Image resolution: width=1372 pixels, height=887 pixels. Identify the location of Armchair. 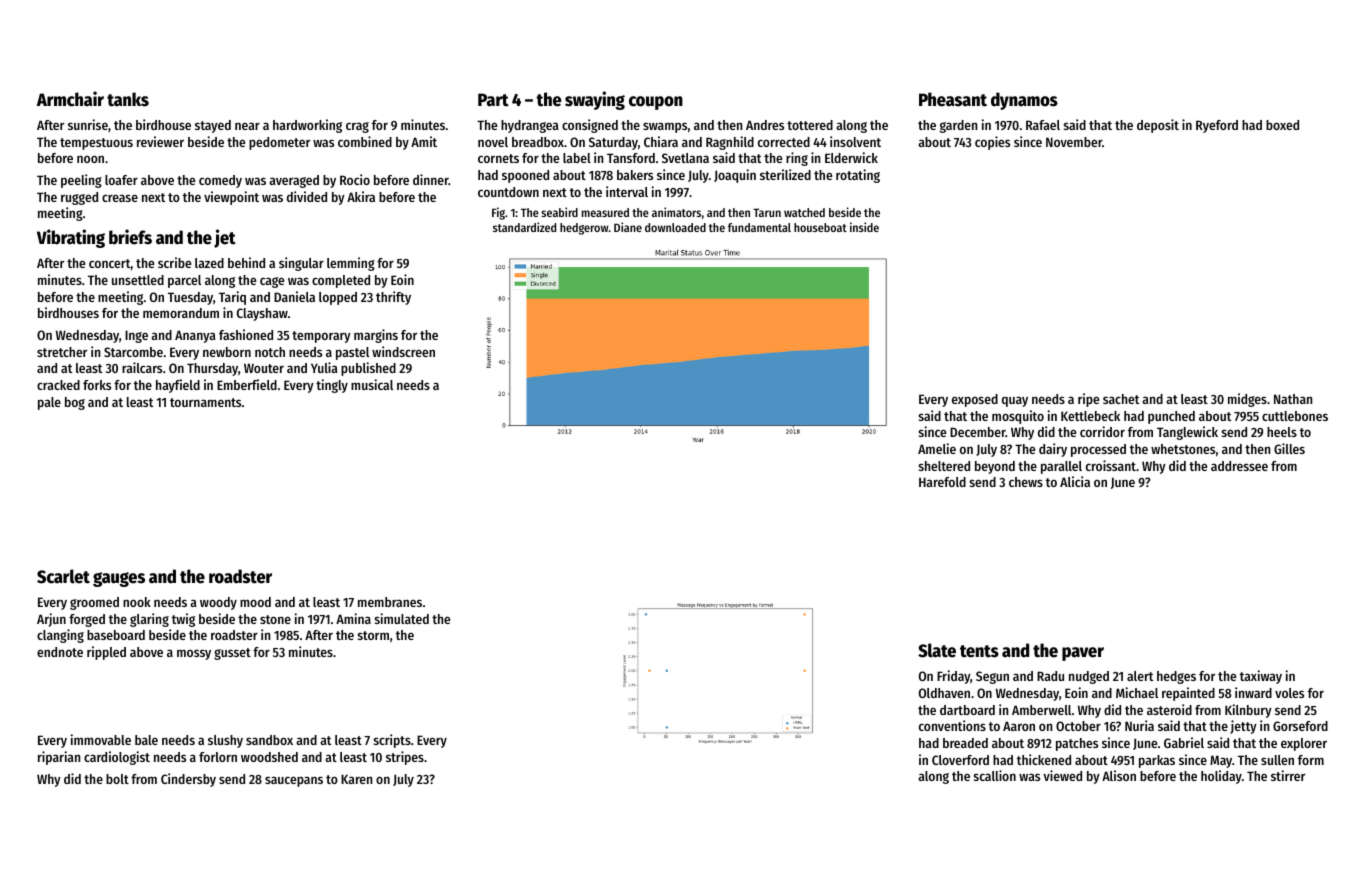
(70, 99).
